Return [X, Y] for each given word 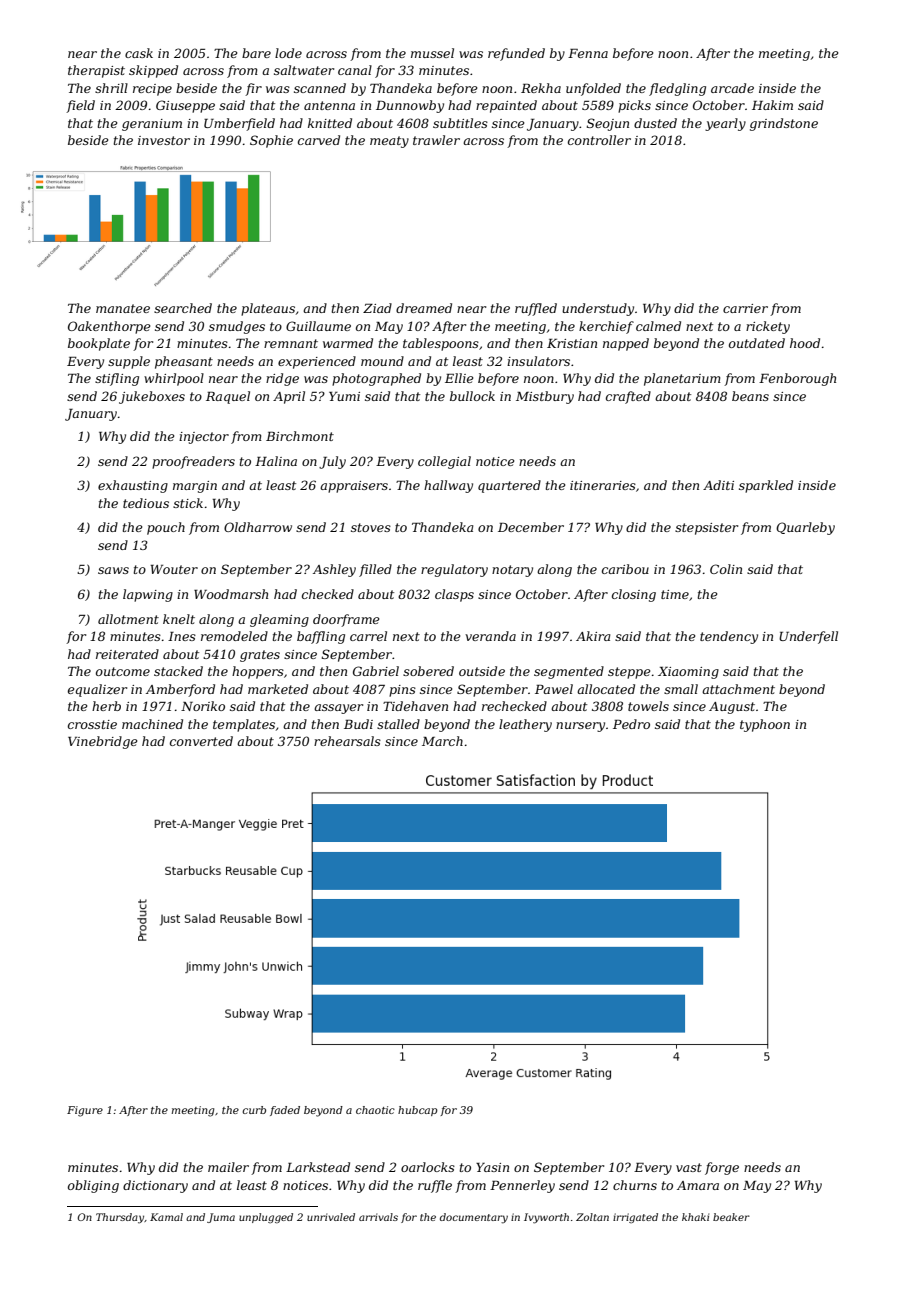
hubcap [418, 1111]
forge [722, 1168]
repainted [506, 106]
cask [139, 53]
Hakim [772, 105]
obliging [93, 1186]
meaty [389, 142]
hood [805, 343]
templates [244, 725]
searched [183, 308]
